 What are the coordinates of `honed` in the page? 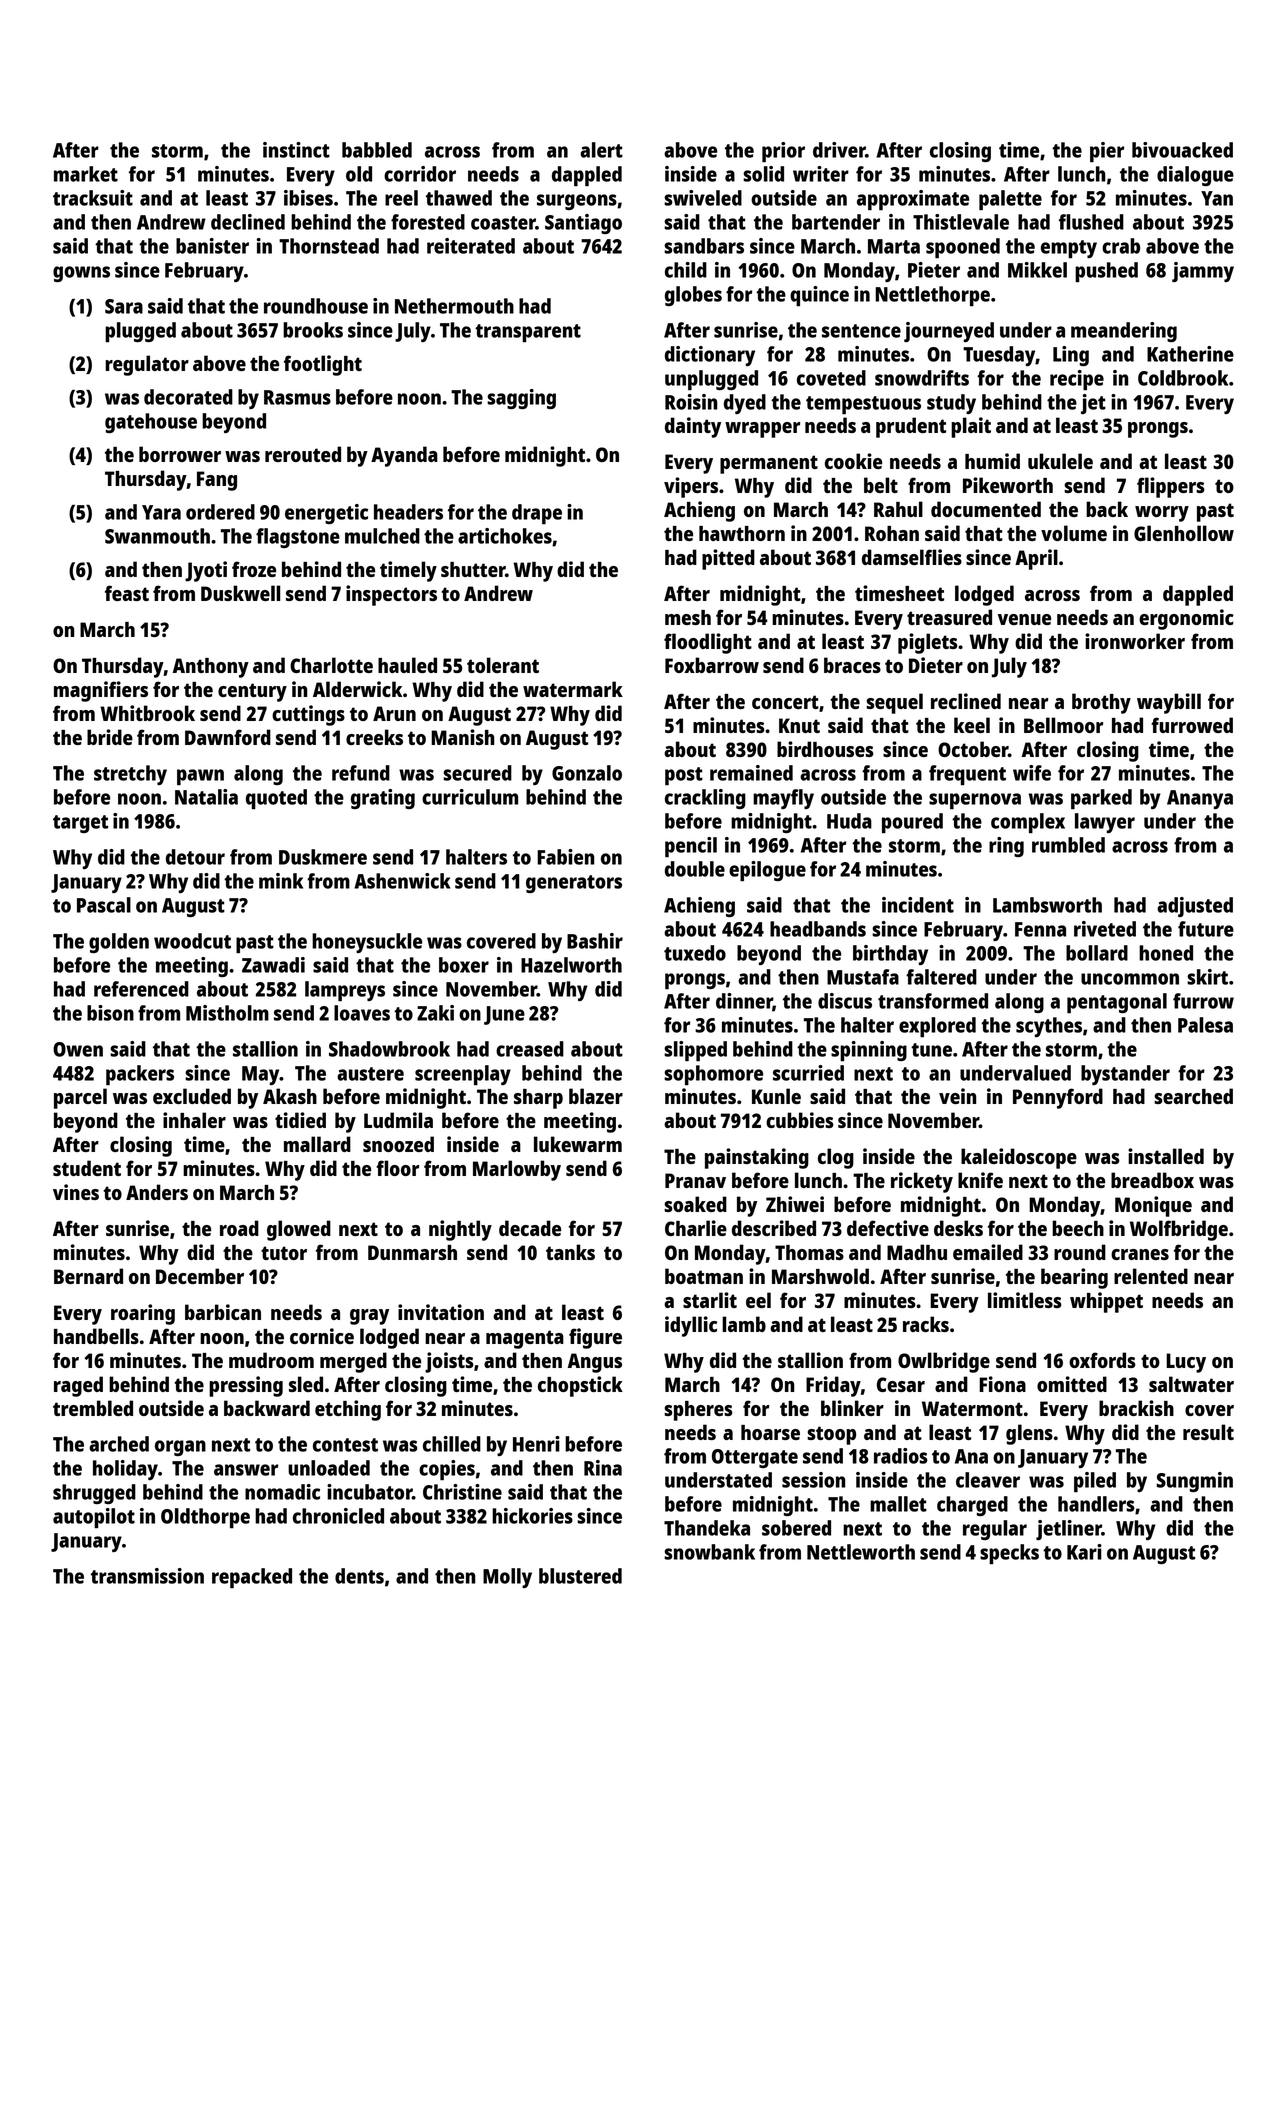 It's located at (1166, 953).
